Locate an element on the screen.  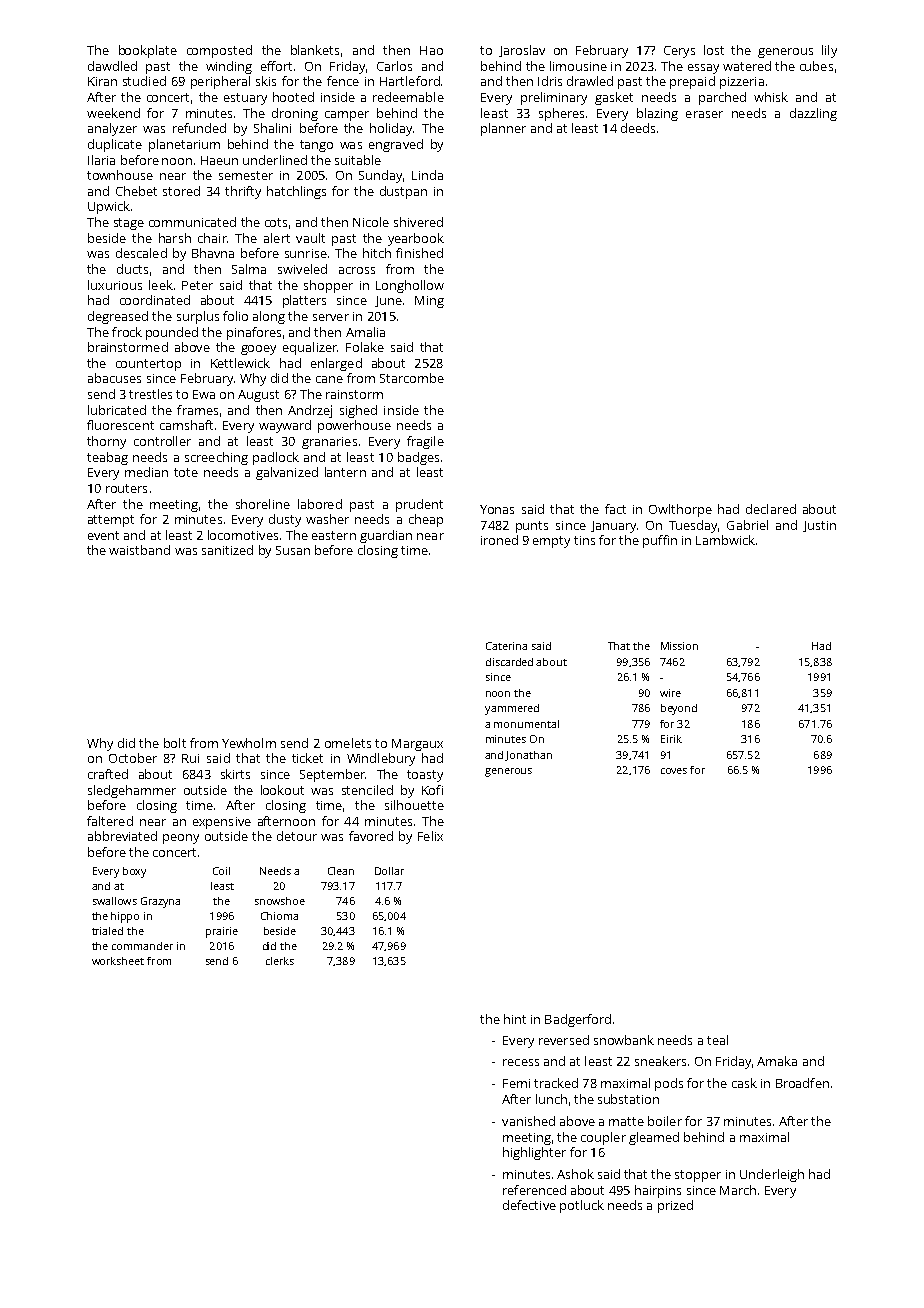
Femi is located at coordinates (516, 1083).
